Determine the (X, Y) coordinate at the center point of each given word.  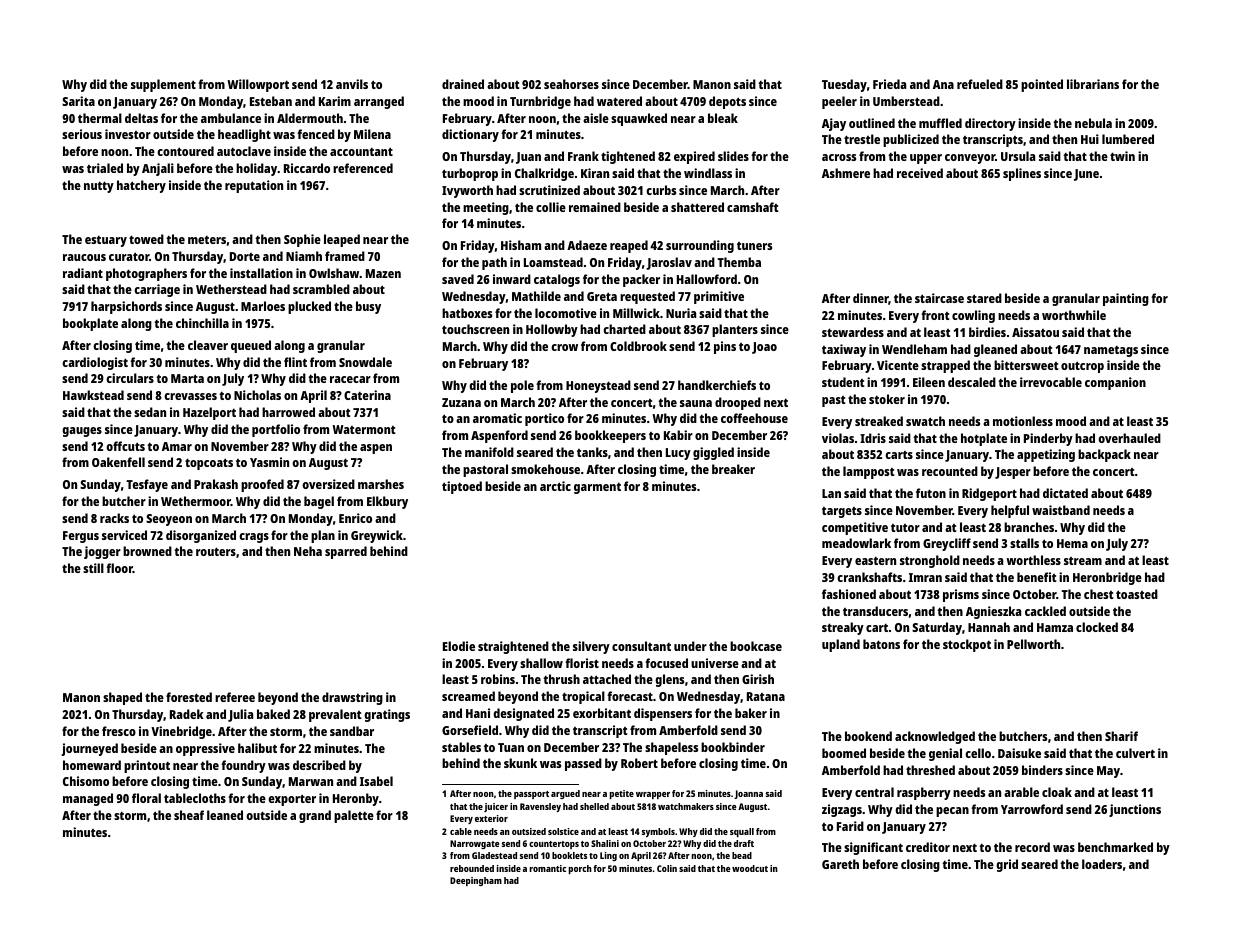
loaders (1102, 864)
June (1086, 175)
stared (984, 298)
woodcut (750, 868)
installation (261, 273)
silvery (591, 647)
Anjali (158, 169)
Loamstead (553, 262)
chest (1098, 594)
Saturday (937, 628)
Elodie (459, 646)
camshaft (752, 207)
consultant (641, 646)
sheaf (189, 815)
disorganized (201, 536)
